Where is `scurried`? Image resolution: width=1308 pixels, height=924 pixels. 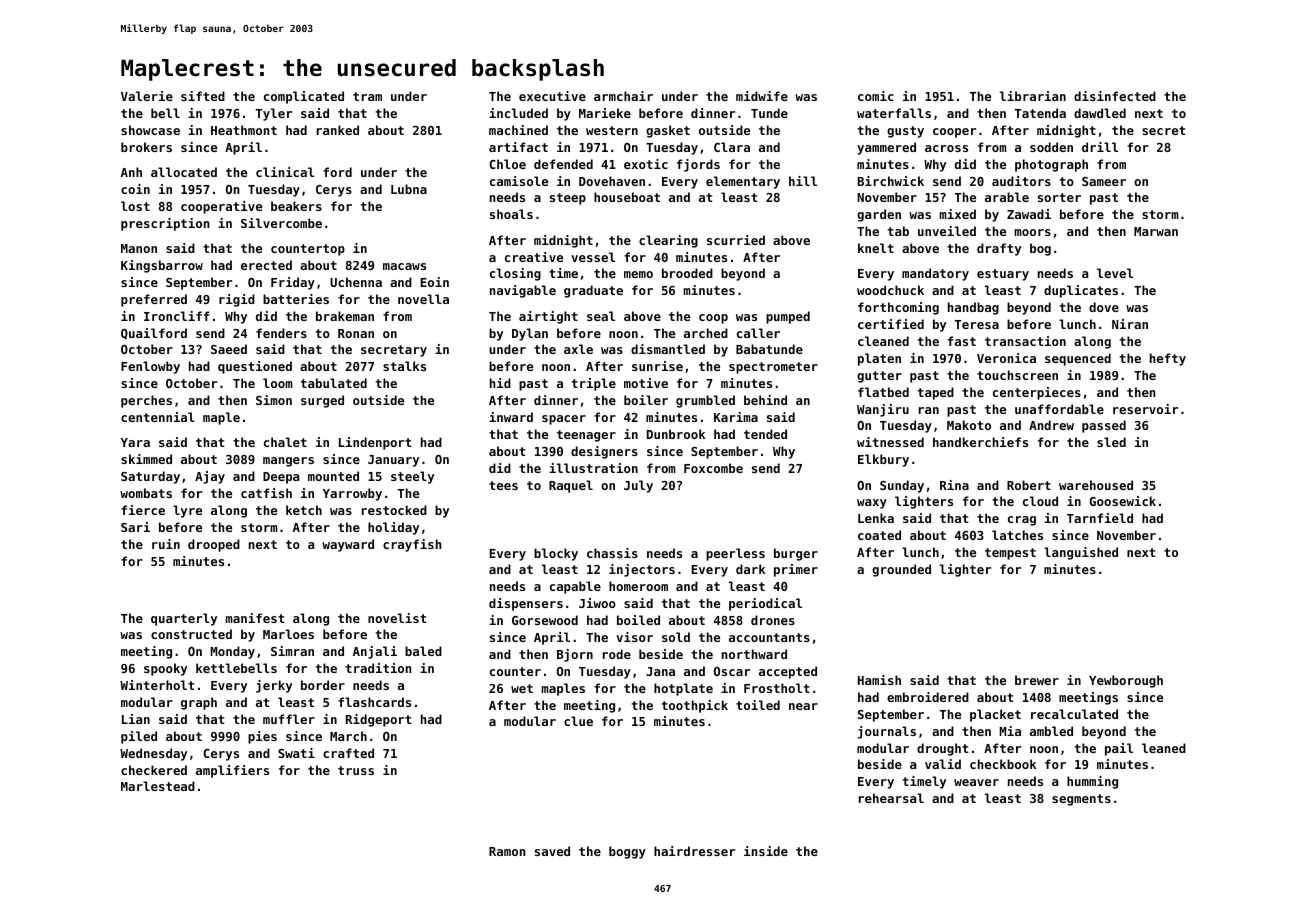
scurried is located at coordinates (736, 240).
